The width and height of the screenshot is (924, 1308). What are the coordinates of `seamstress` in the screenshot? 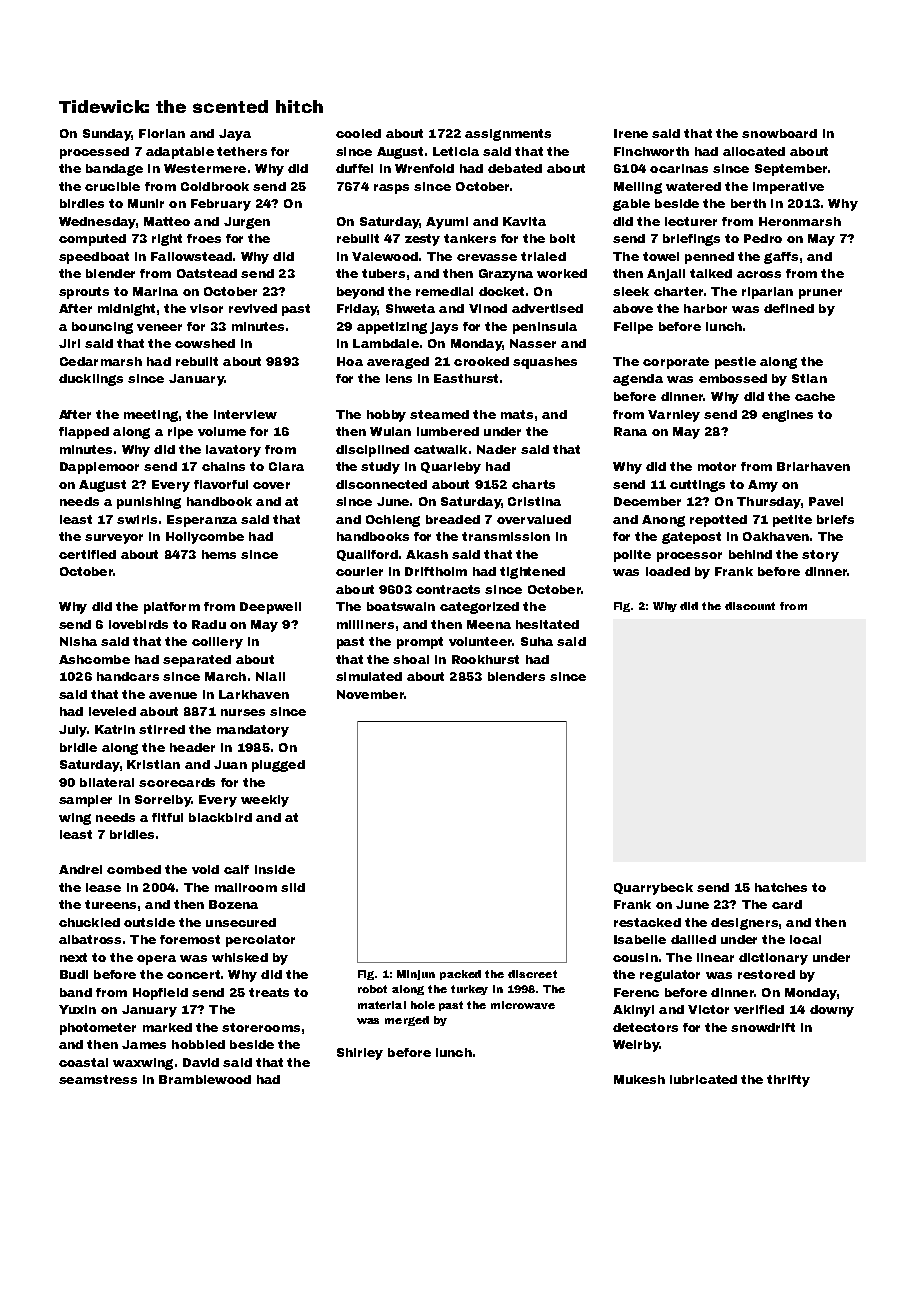 It's located at (98, 1079).
